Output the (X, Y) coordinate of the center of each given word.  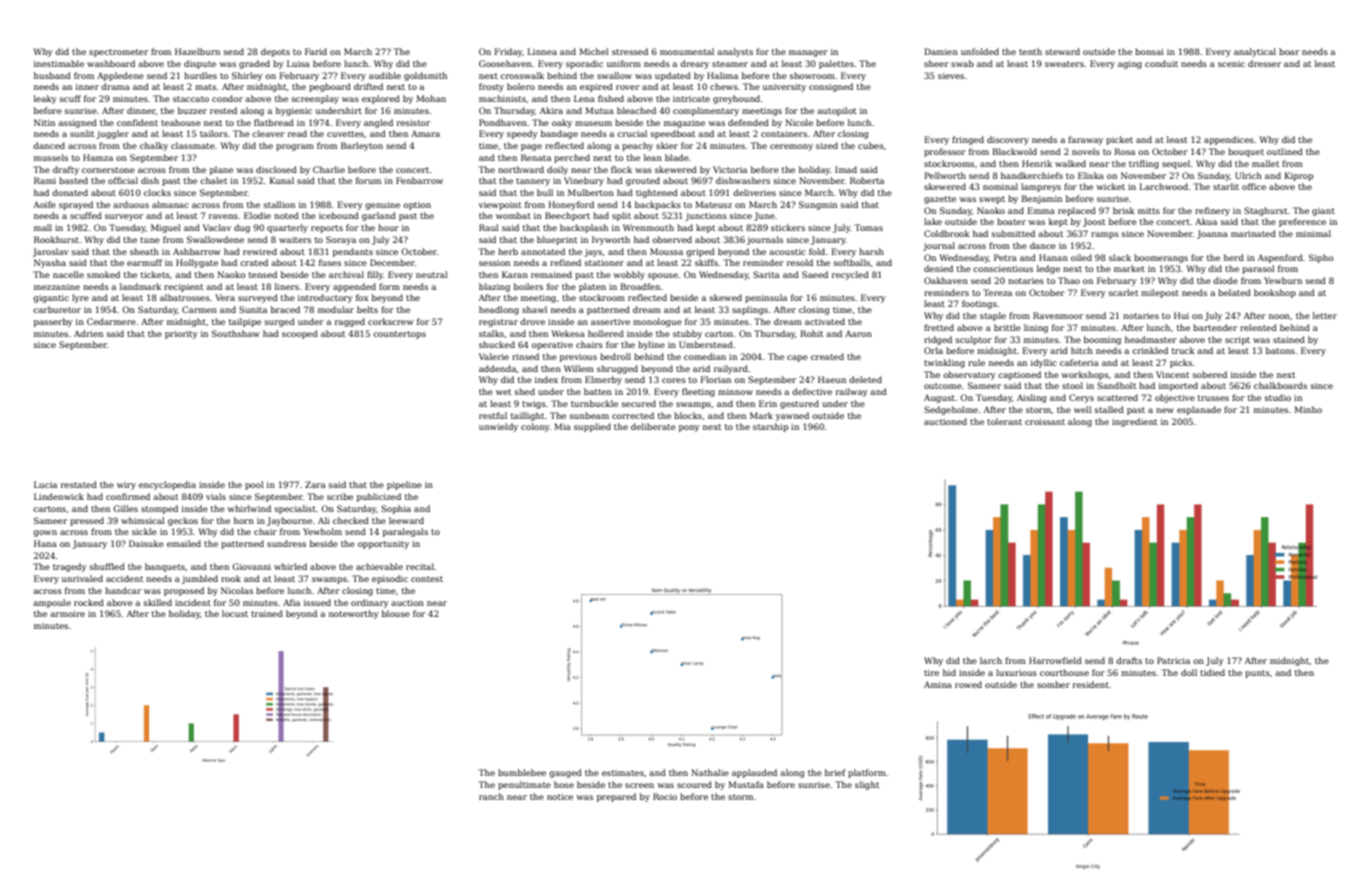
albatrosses (185, 297)
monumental (687, 51)
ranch (491, 796)
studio (1278, 397)
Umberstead (706, 344)
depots (275, 52)
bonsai (1149, 51)
